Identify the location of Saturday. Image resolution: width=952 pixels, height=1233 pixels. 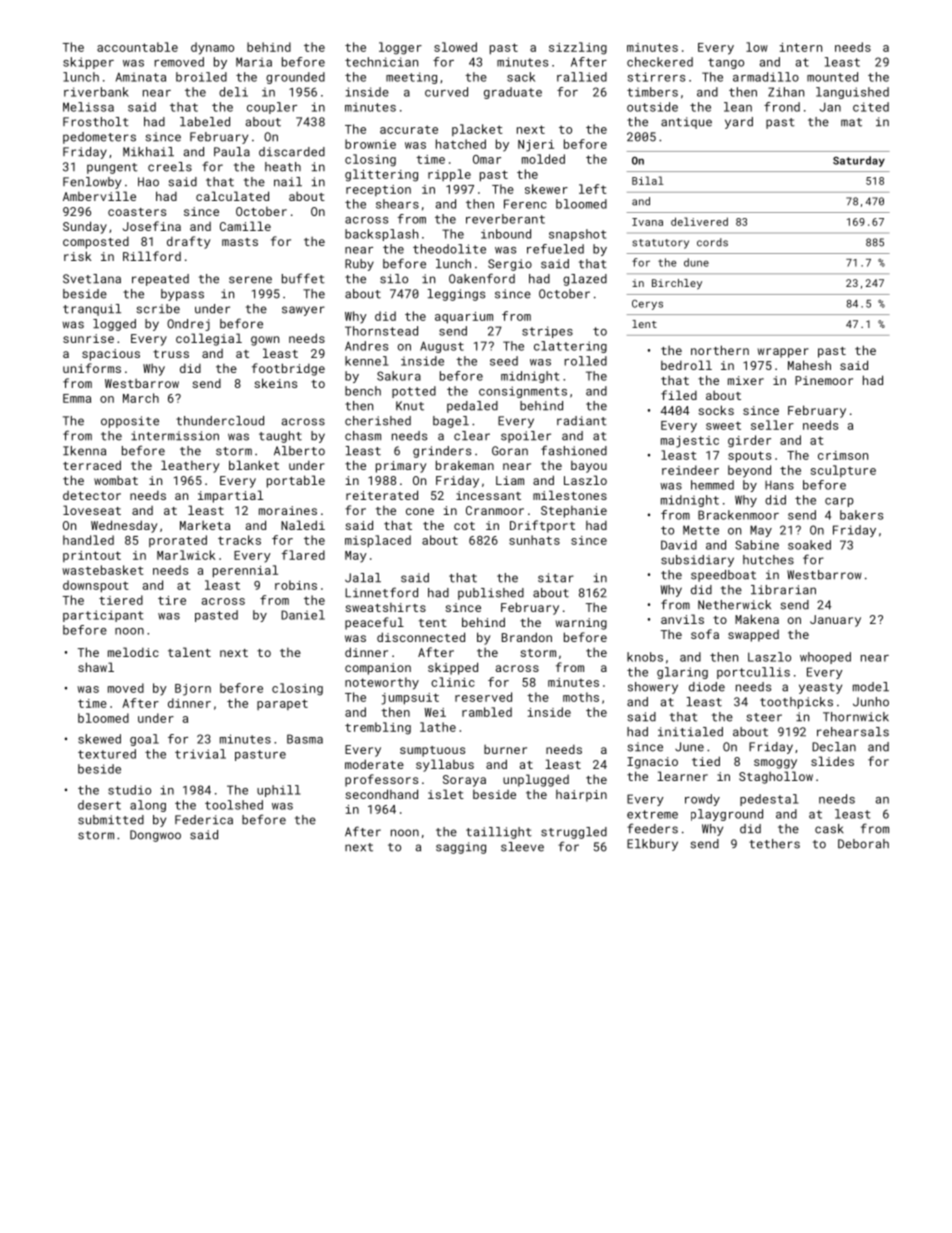
(859, 161).
